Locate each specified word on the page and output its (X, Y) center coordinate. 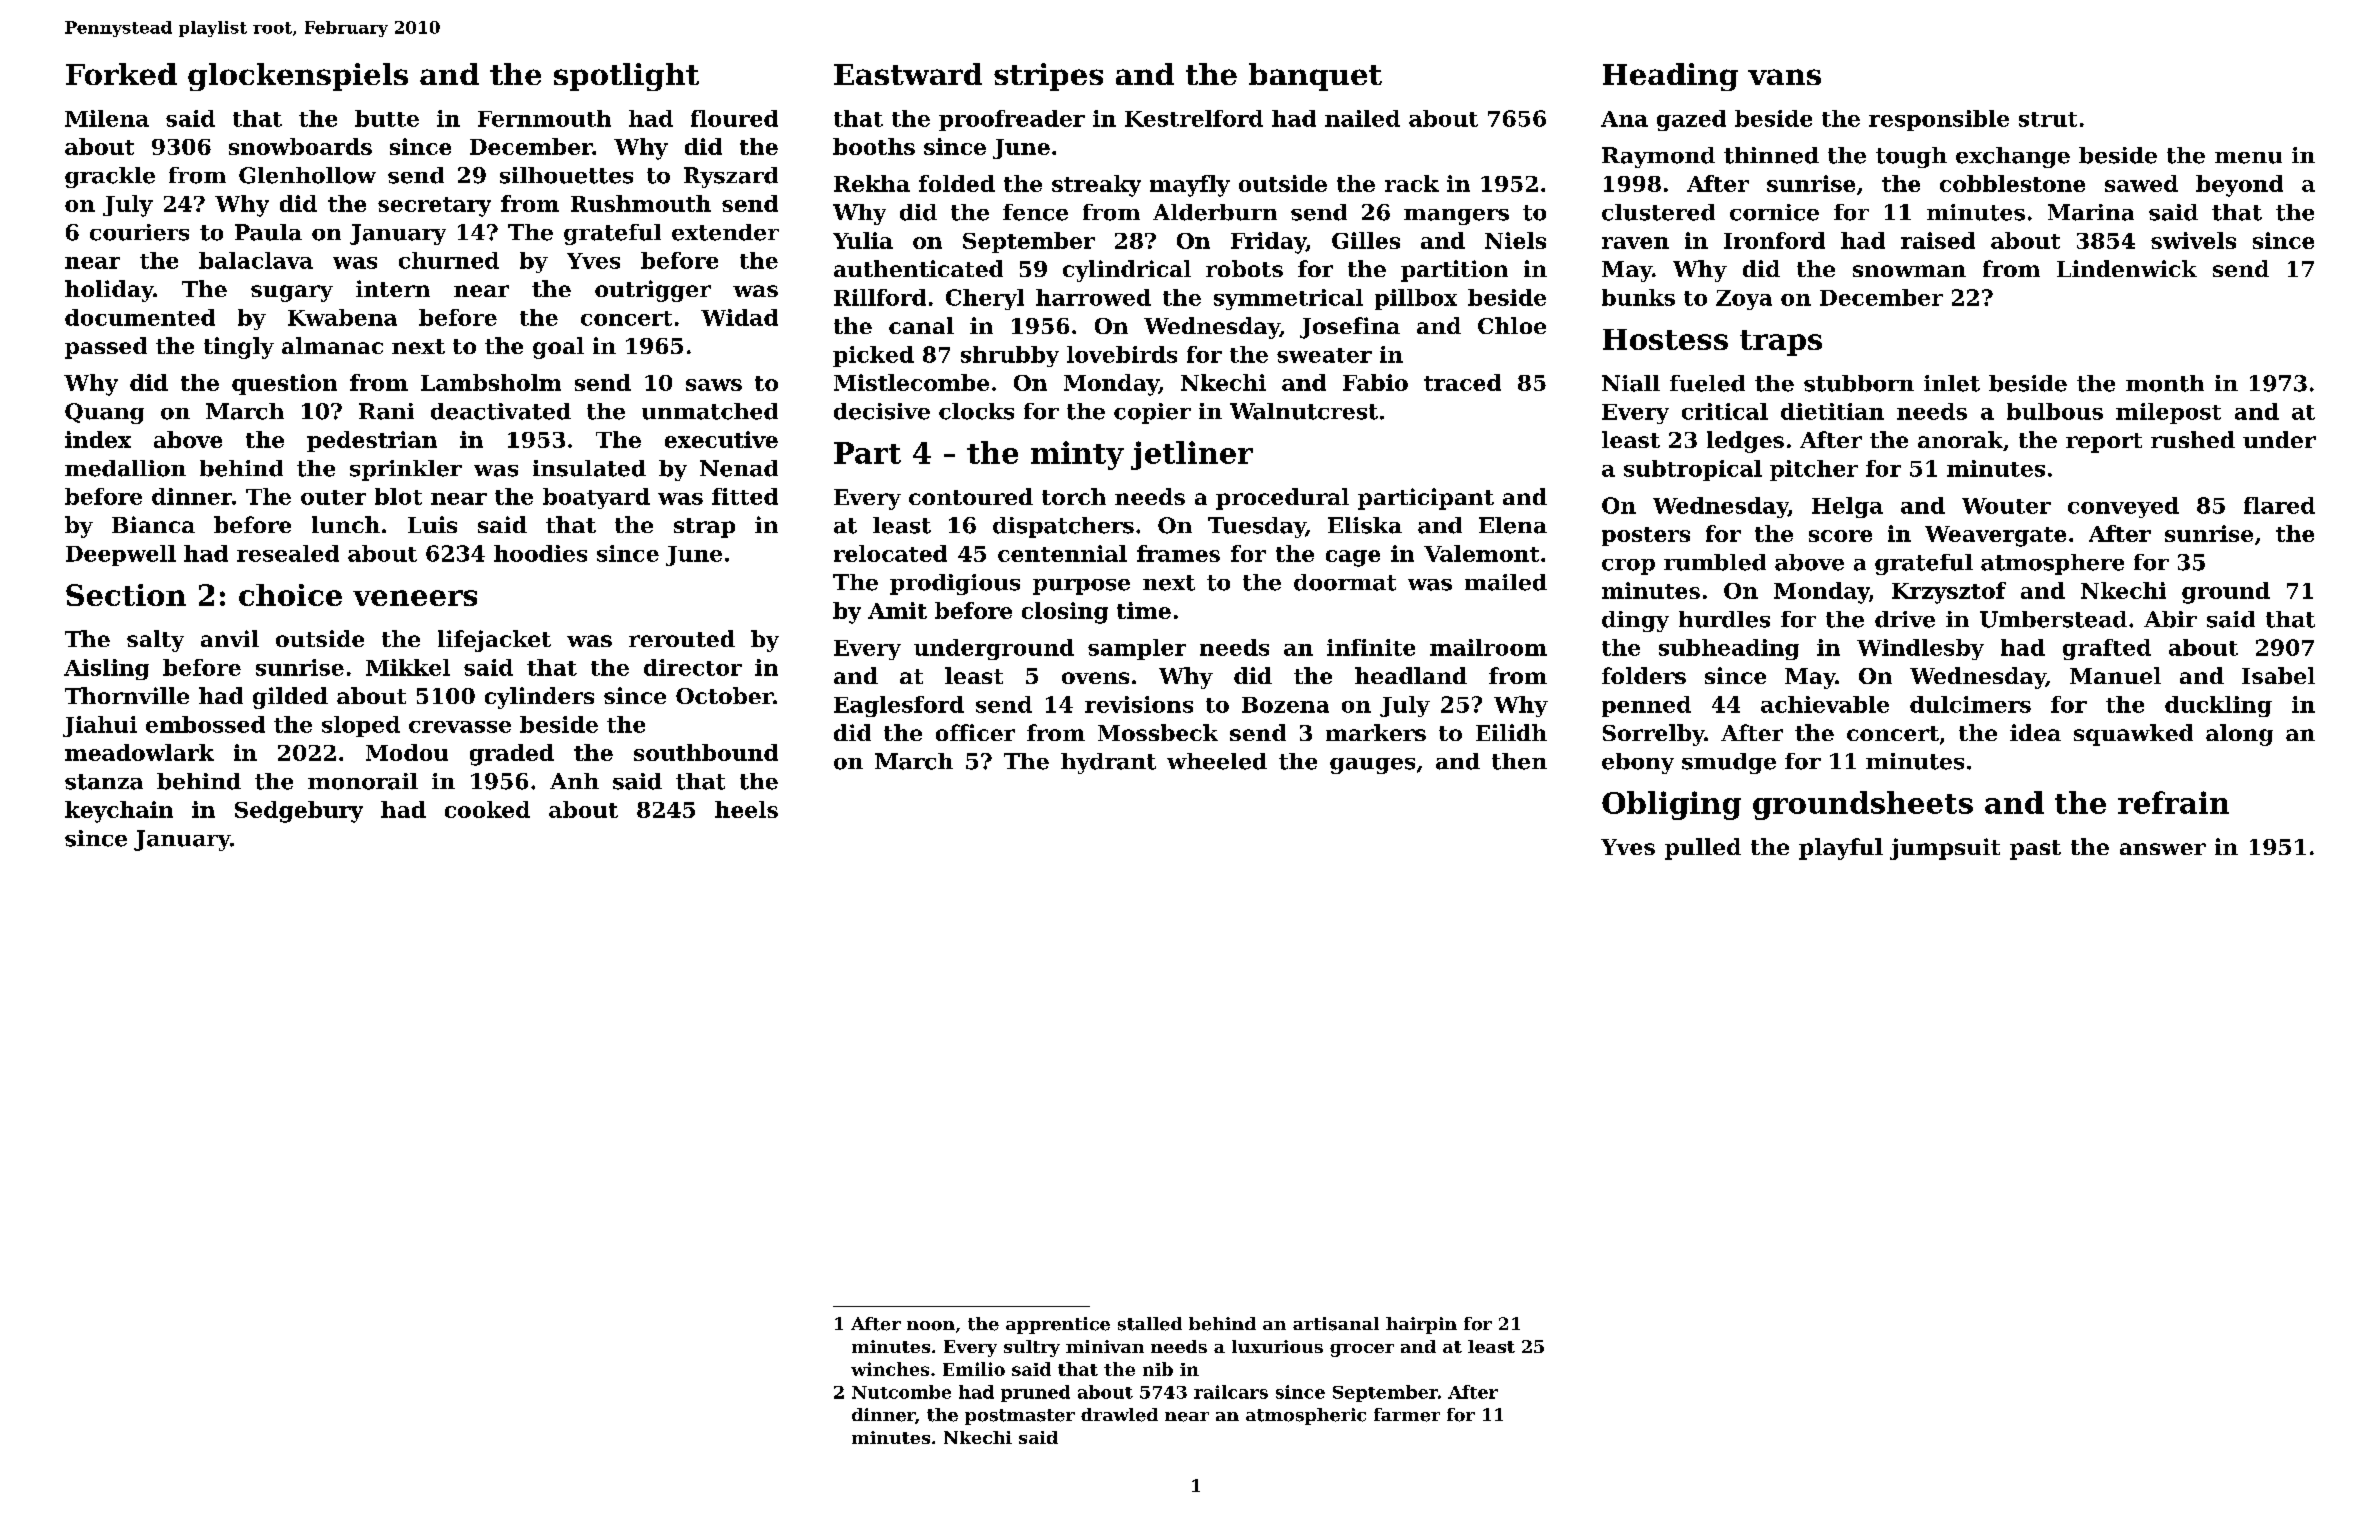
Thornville (127, 695)
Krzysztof (1949, 593)
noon (931, 1326)
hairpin (1421, 1325)
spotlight (626, 77)
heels (746, 809)
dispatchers (1063, 527)
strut (2048, 119)
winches (890, 1369)
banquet (1315, 77)
